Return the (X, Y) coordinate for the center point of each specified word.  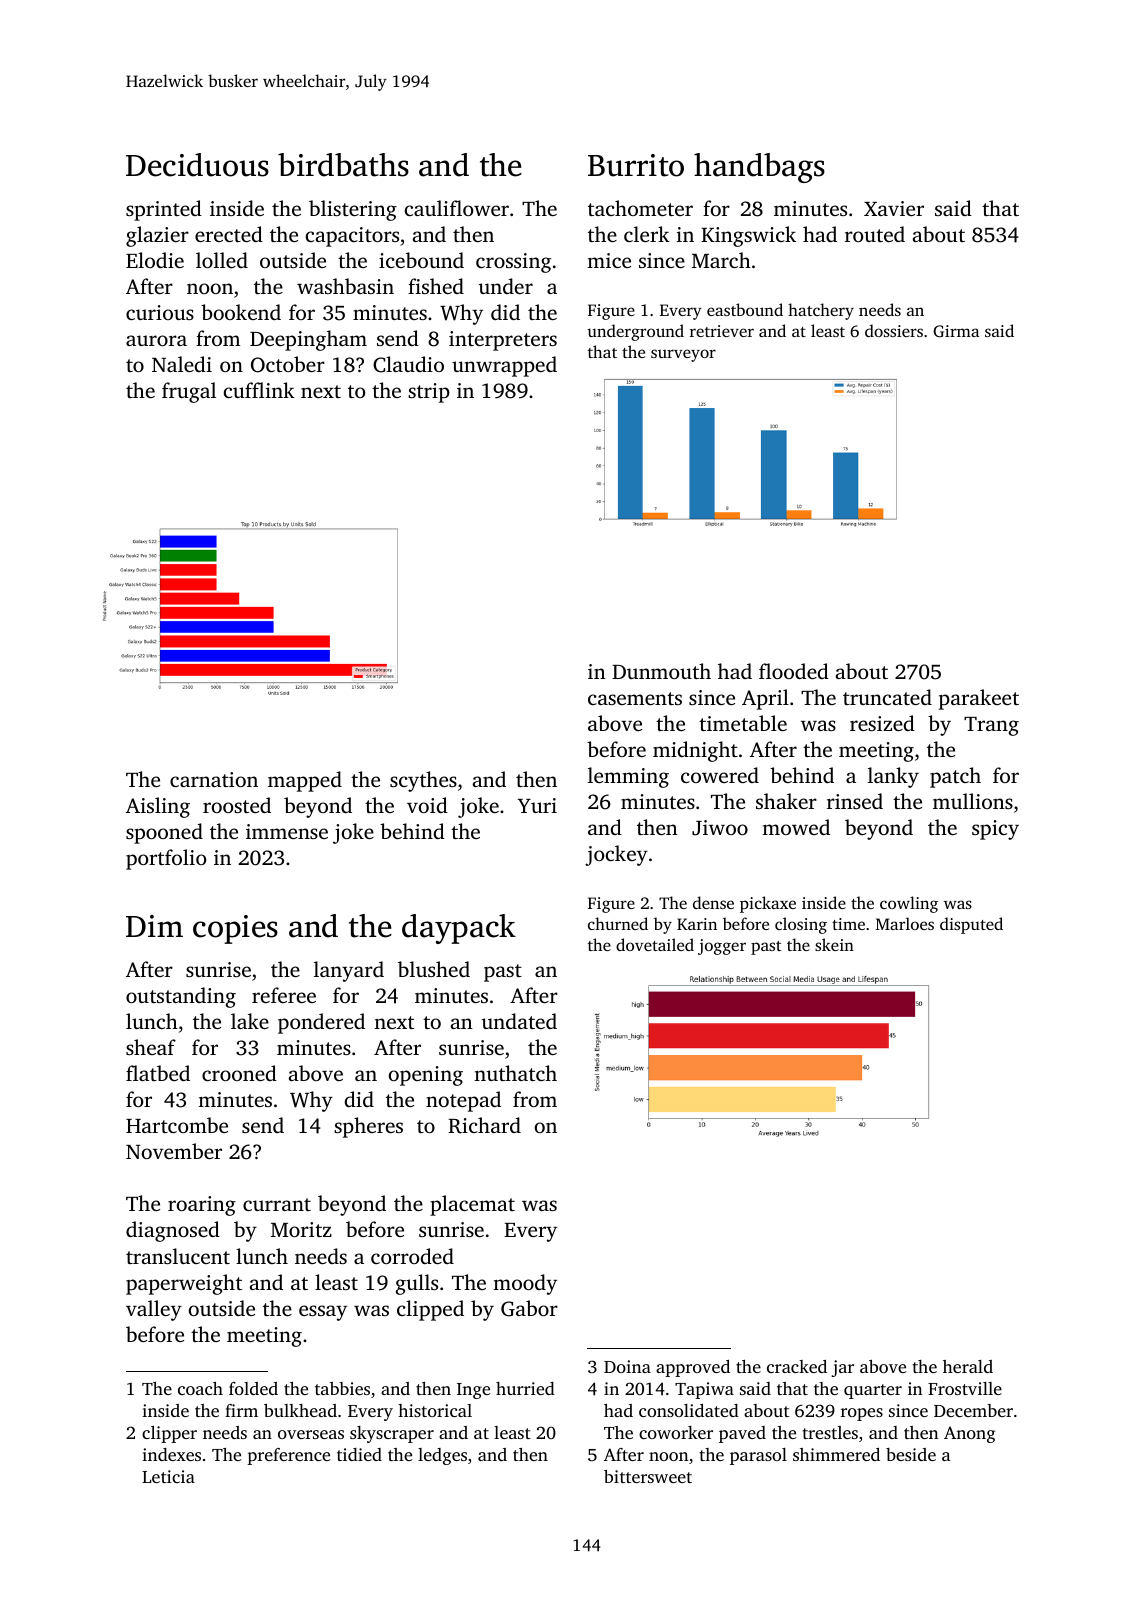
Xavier (894, 208)
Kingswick (748, 236)
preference (288, 1456)
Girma (956, 331)
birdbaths (343, 165)
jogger (722, 947)
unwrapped (504, 366)
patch (955, 777)
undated (519, 1021)
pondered (321, 1023)
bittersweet (648, 1476)
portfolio (166, 859)
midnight (695, 751)
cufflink (259, 390)
